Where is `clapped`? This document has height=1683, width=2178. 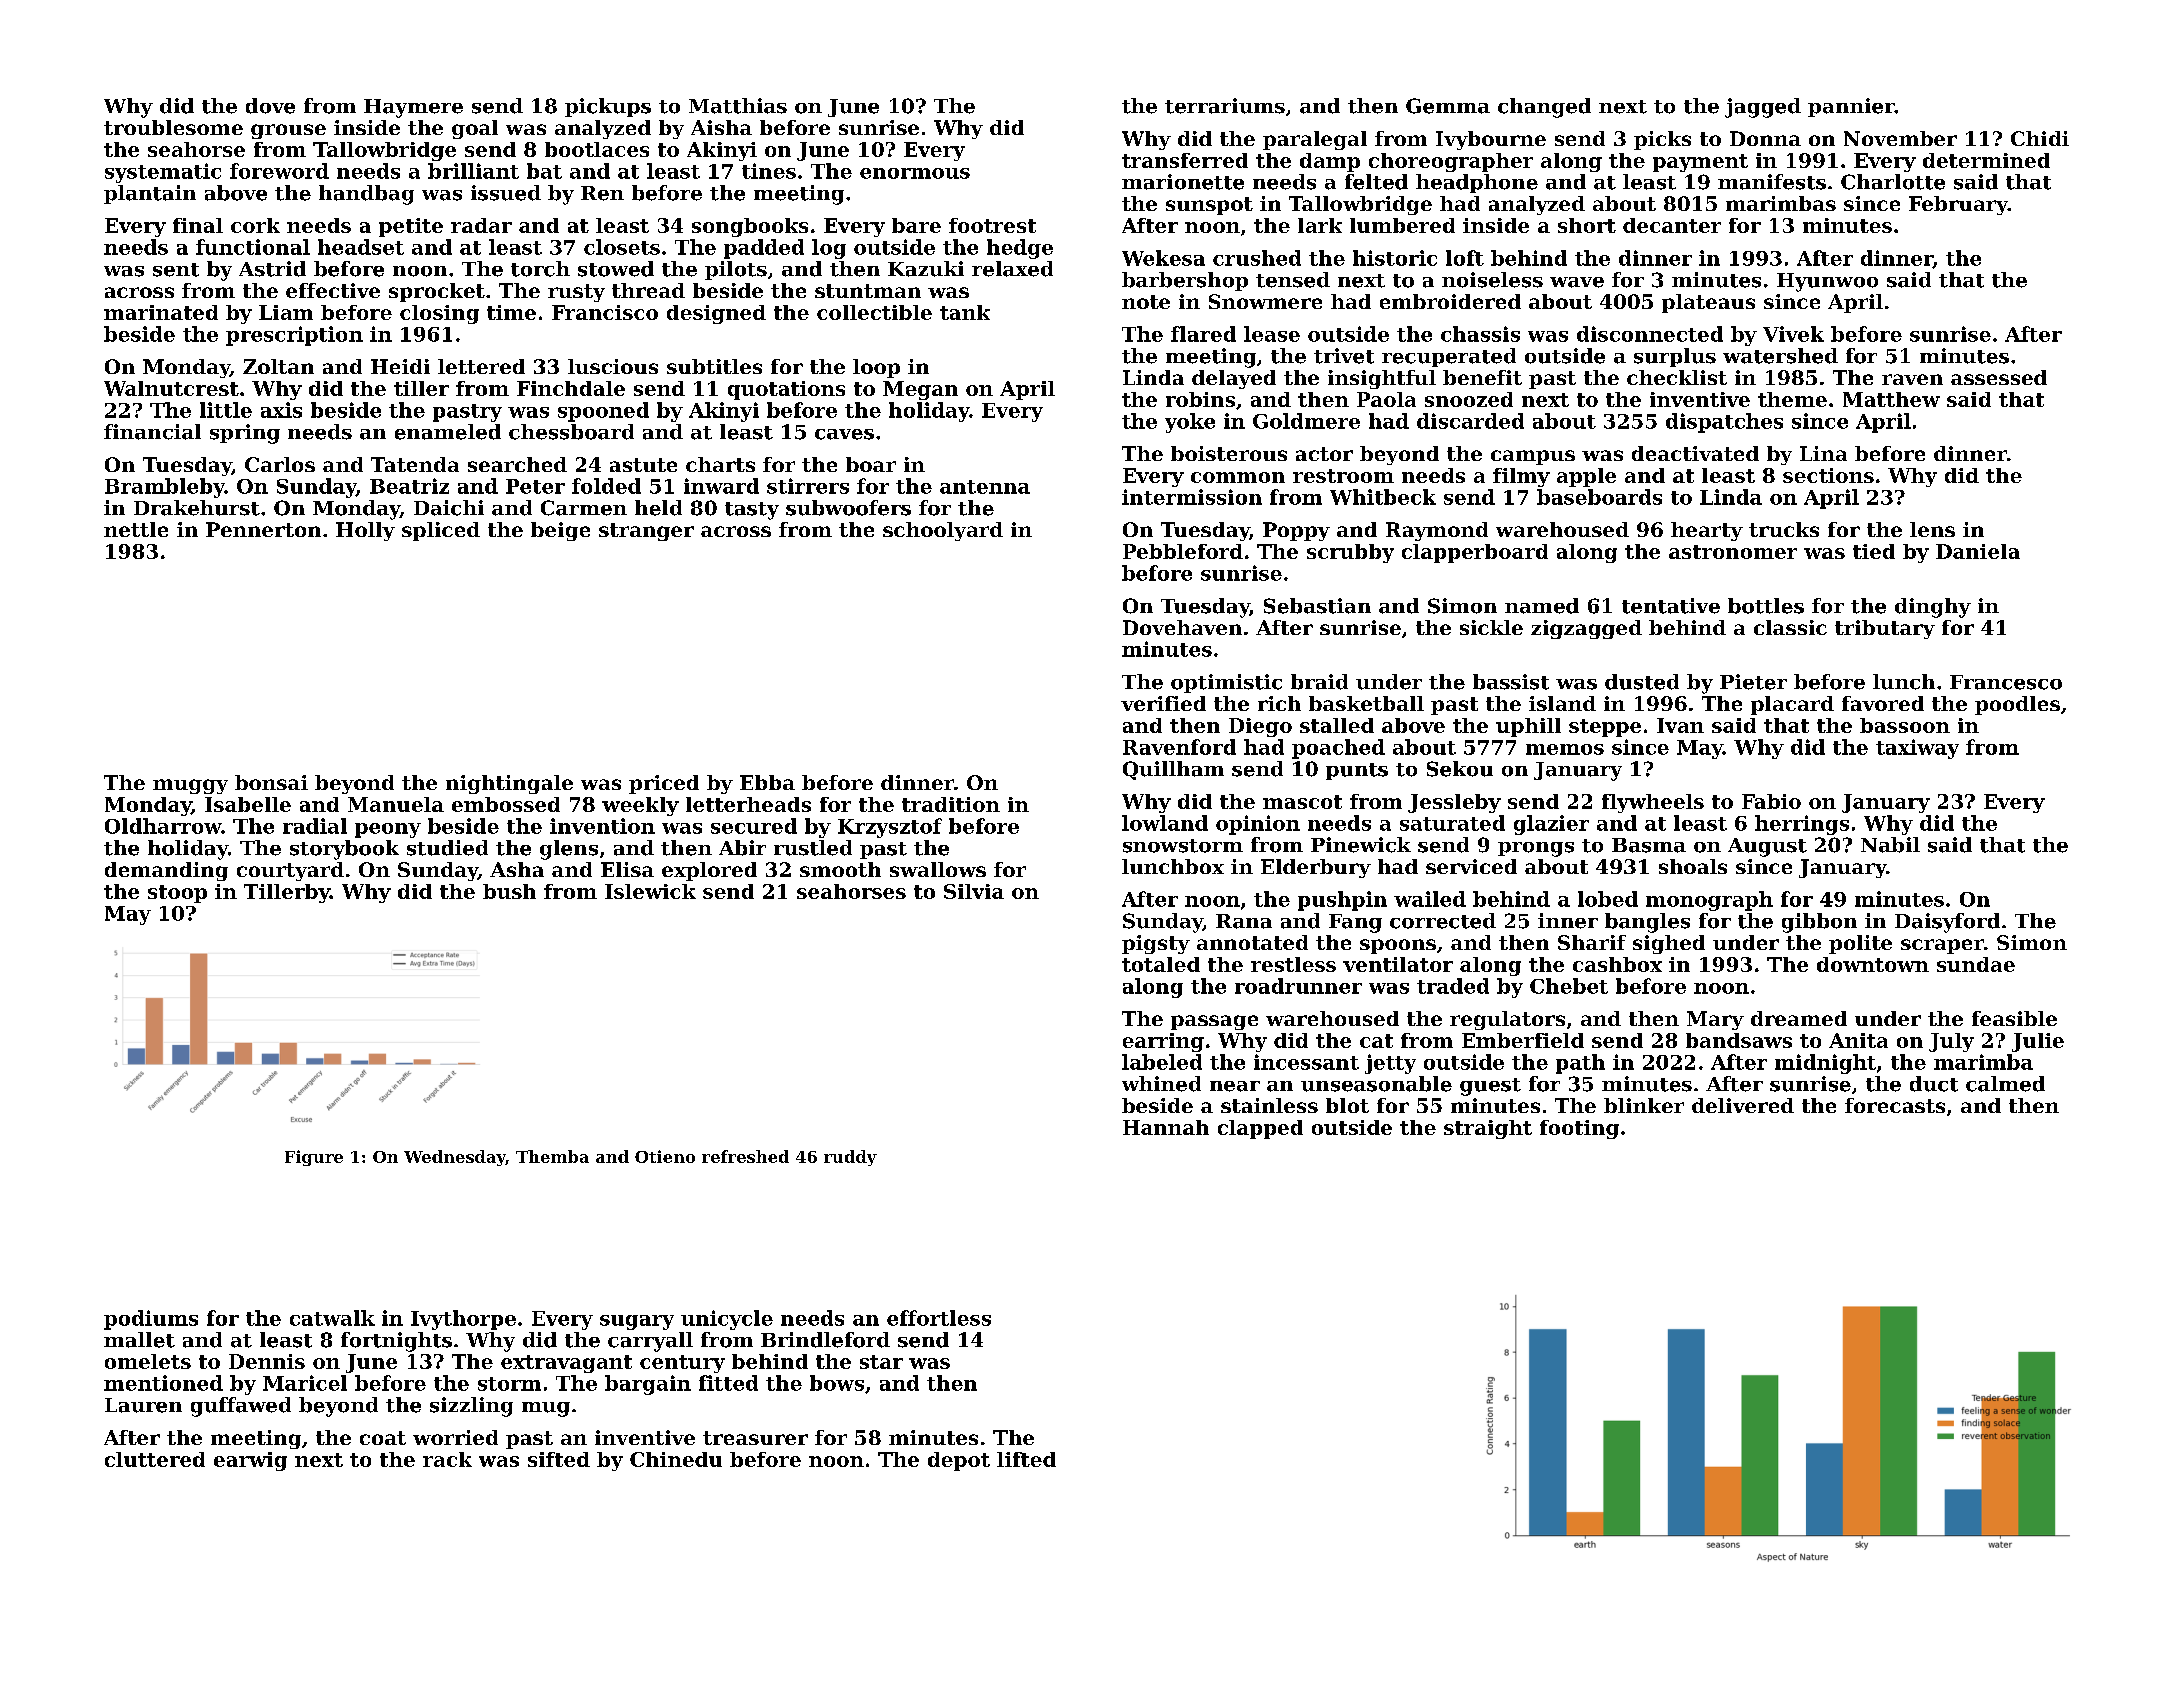 clapped is located at coordinates (1260, 1129).
